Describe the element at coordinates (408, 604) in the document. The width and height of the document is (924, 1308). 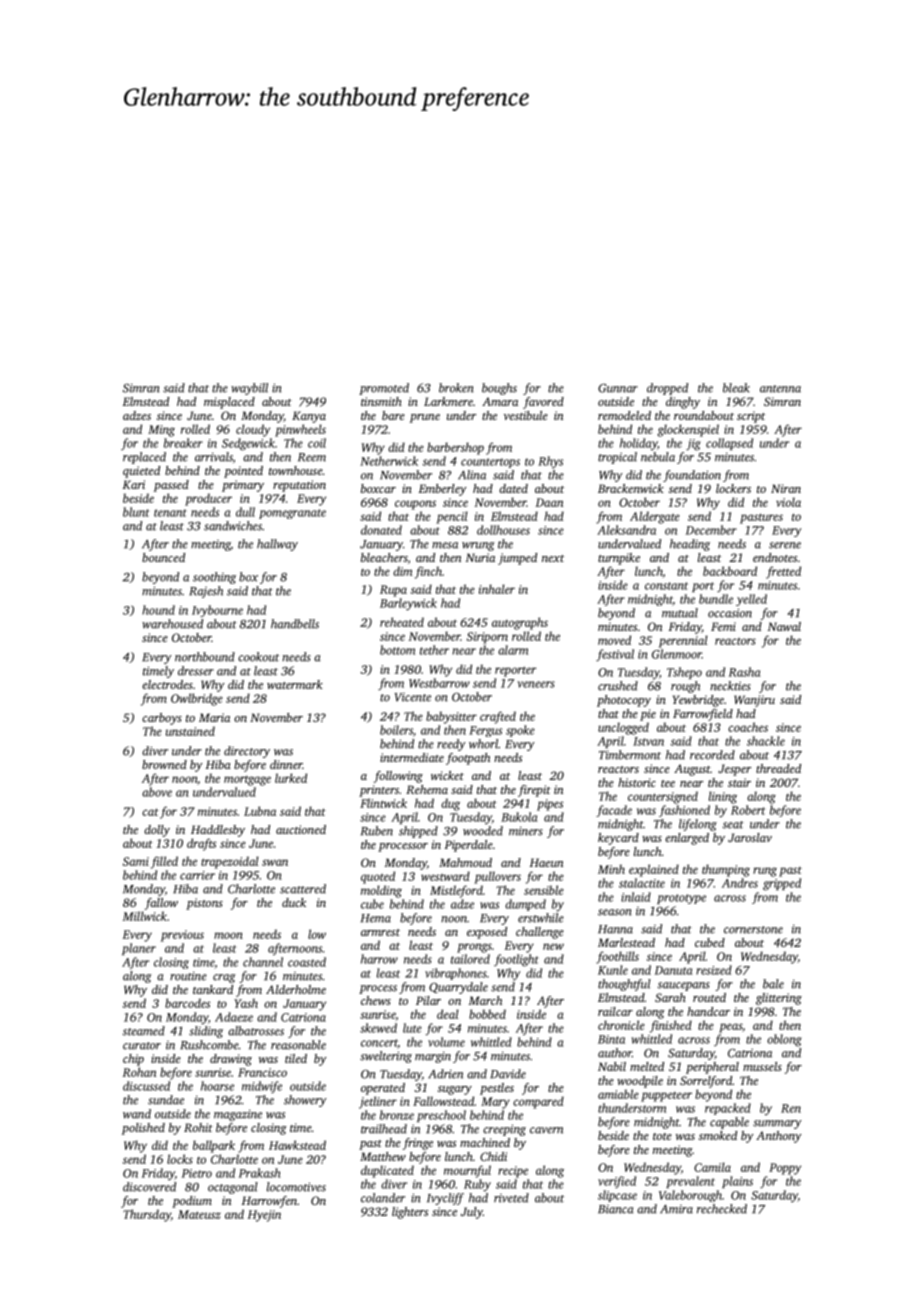
I see `Barleywick` at that location.
